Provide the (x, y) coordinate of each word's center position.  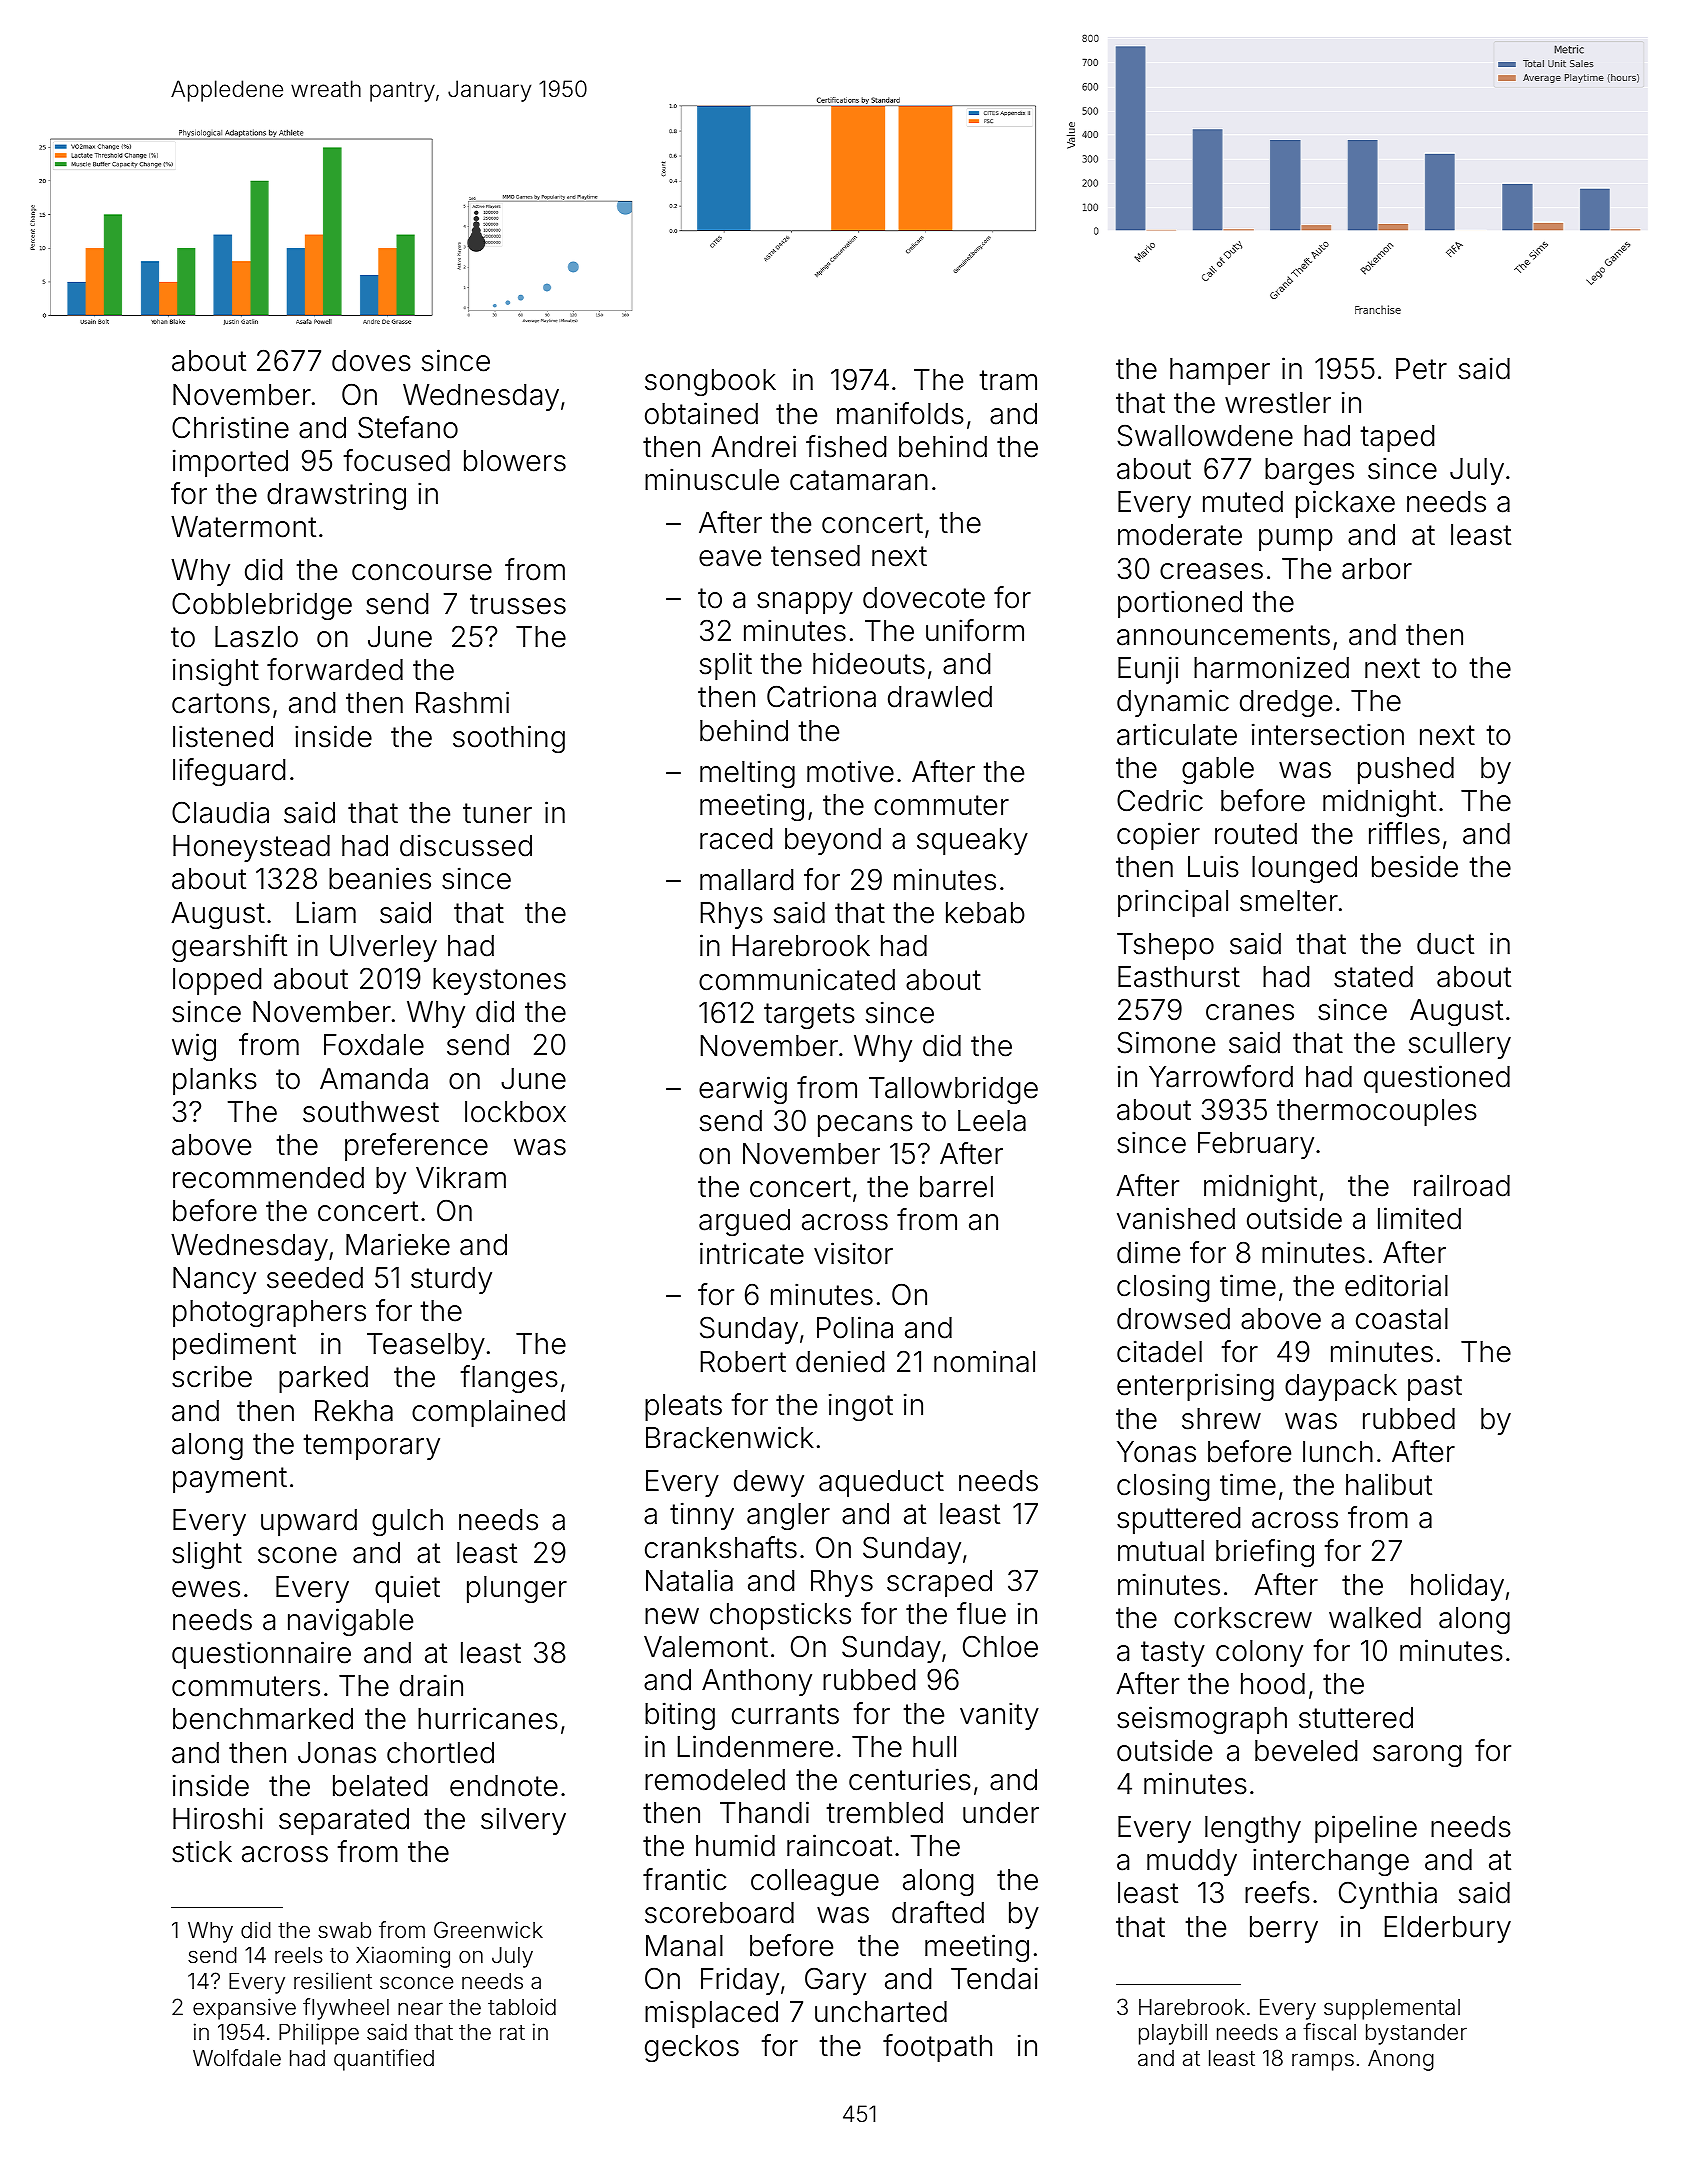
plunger (517, 1589)
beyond (833, 841)
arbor (1377, 569)
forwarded (335, 669)
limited (1419, 1218)
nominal (984, 1361)
